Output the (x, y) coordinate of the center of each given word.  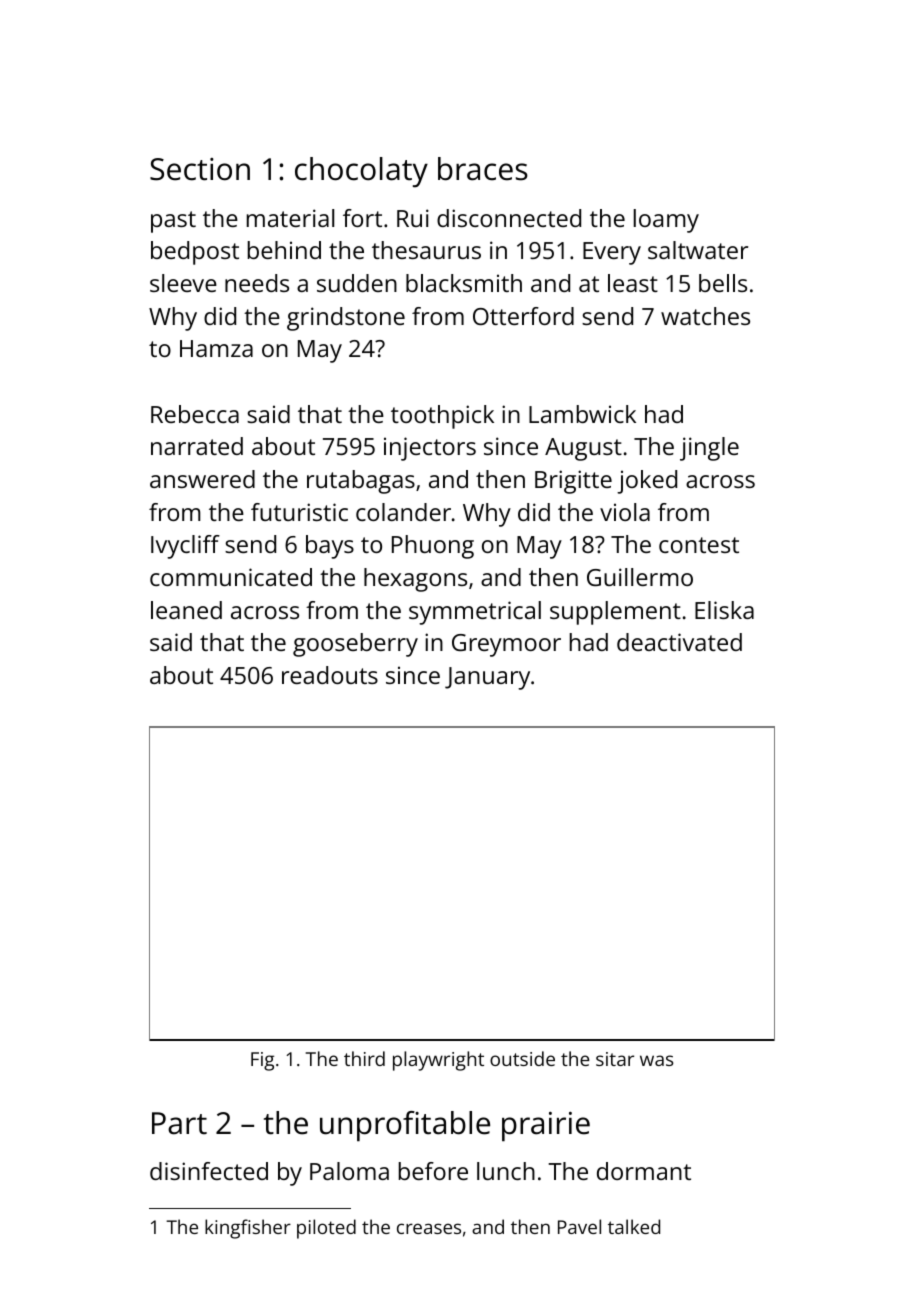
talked (634, 1226)
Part (179, 1123)
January (487, 678)
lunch (506, 1171)
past (173, 222)
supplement (615, 613)
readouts (330, 675)
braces (483, 169)
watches (705, 316)
